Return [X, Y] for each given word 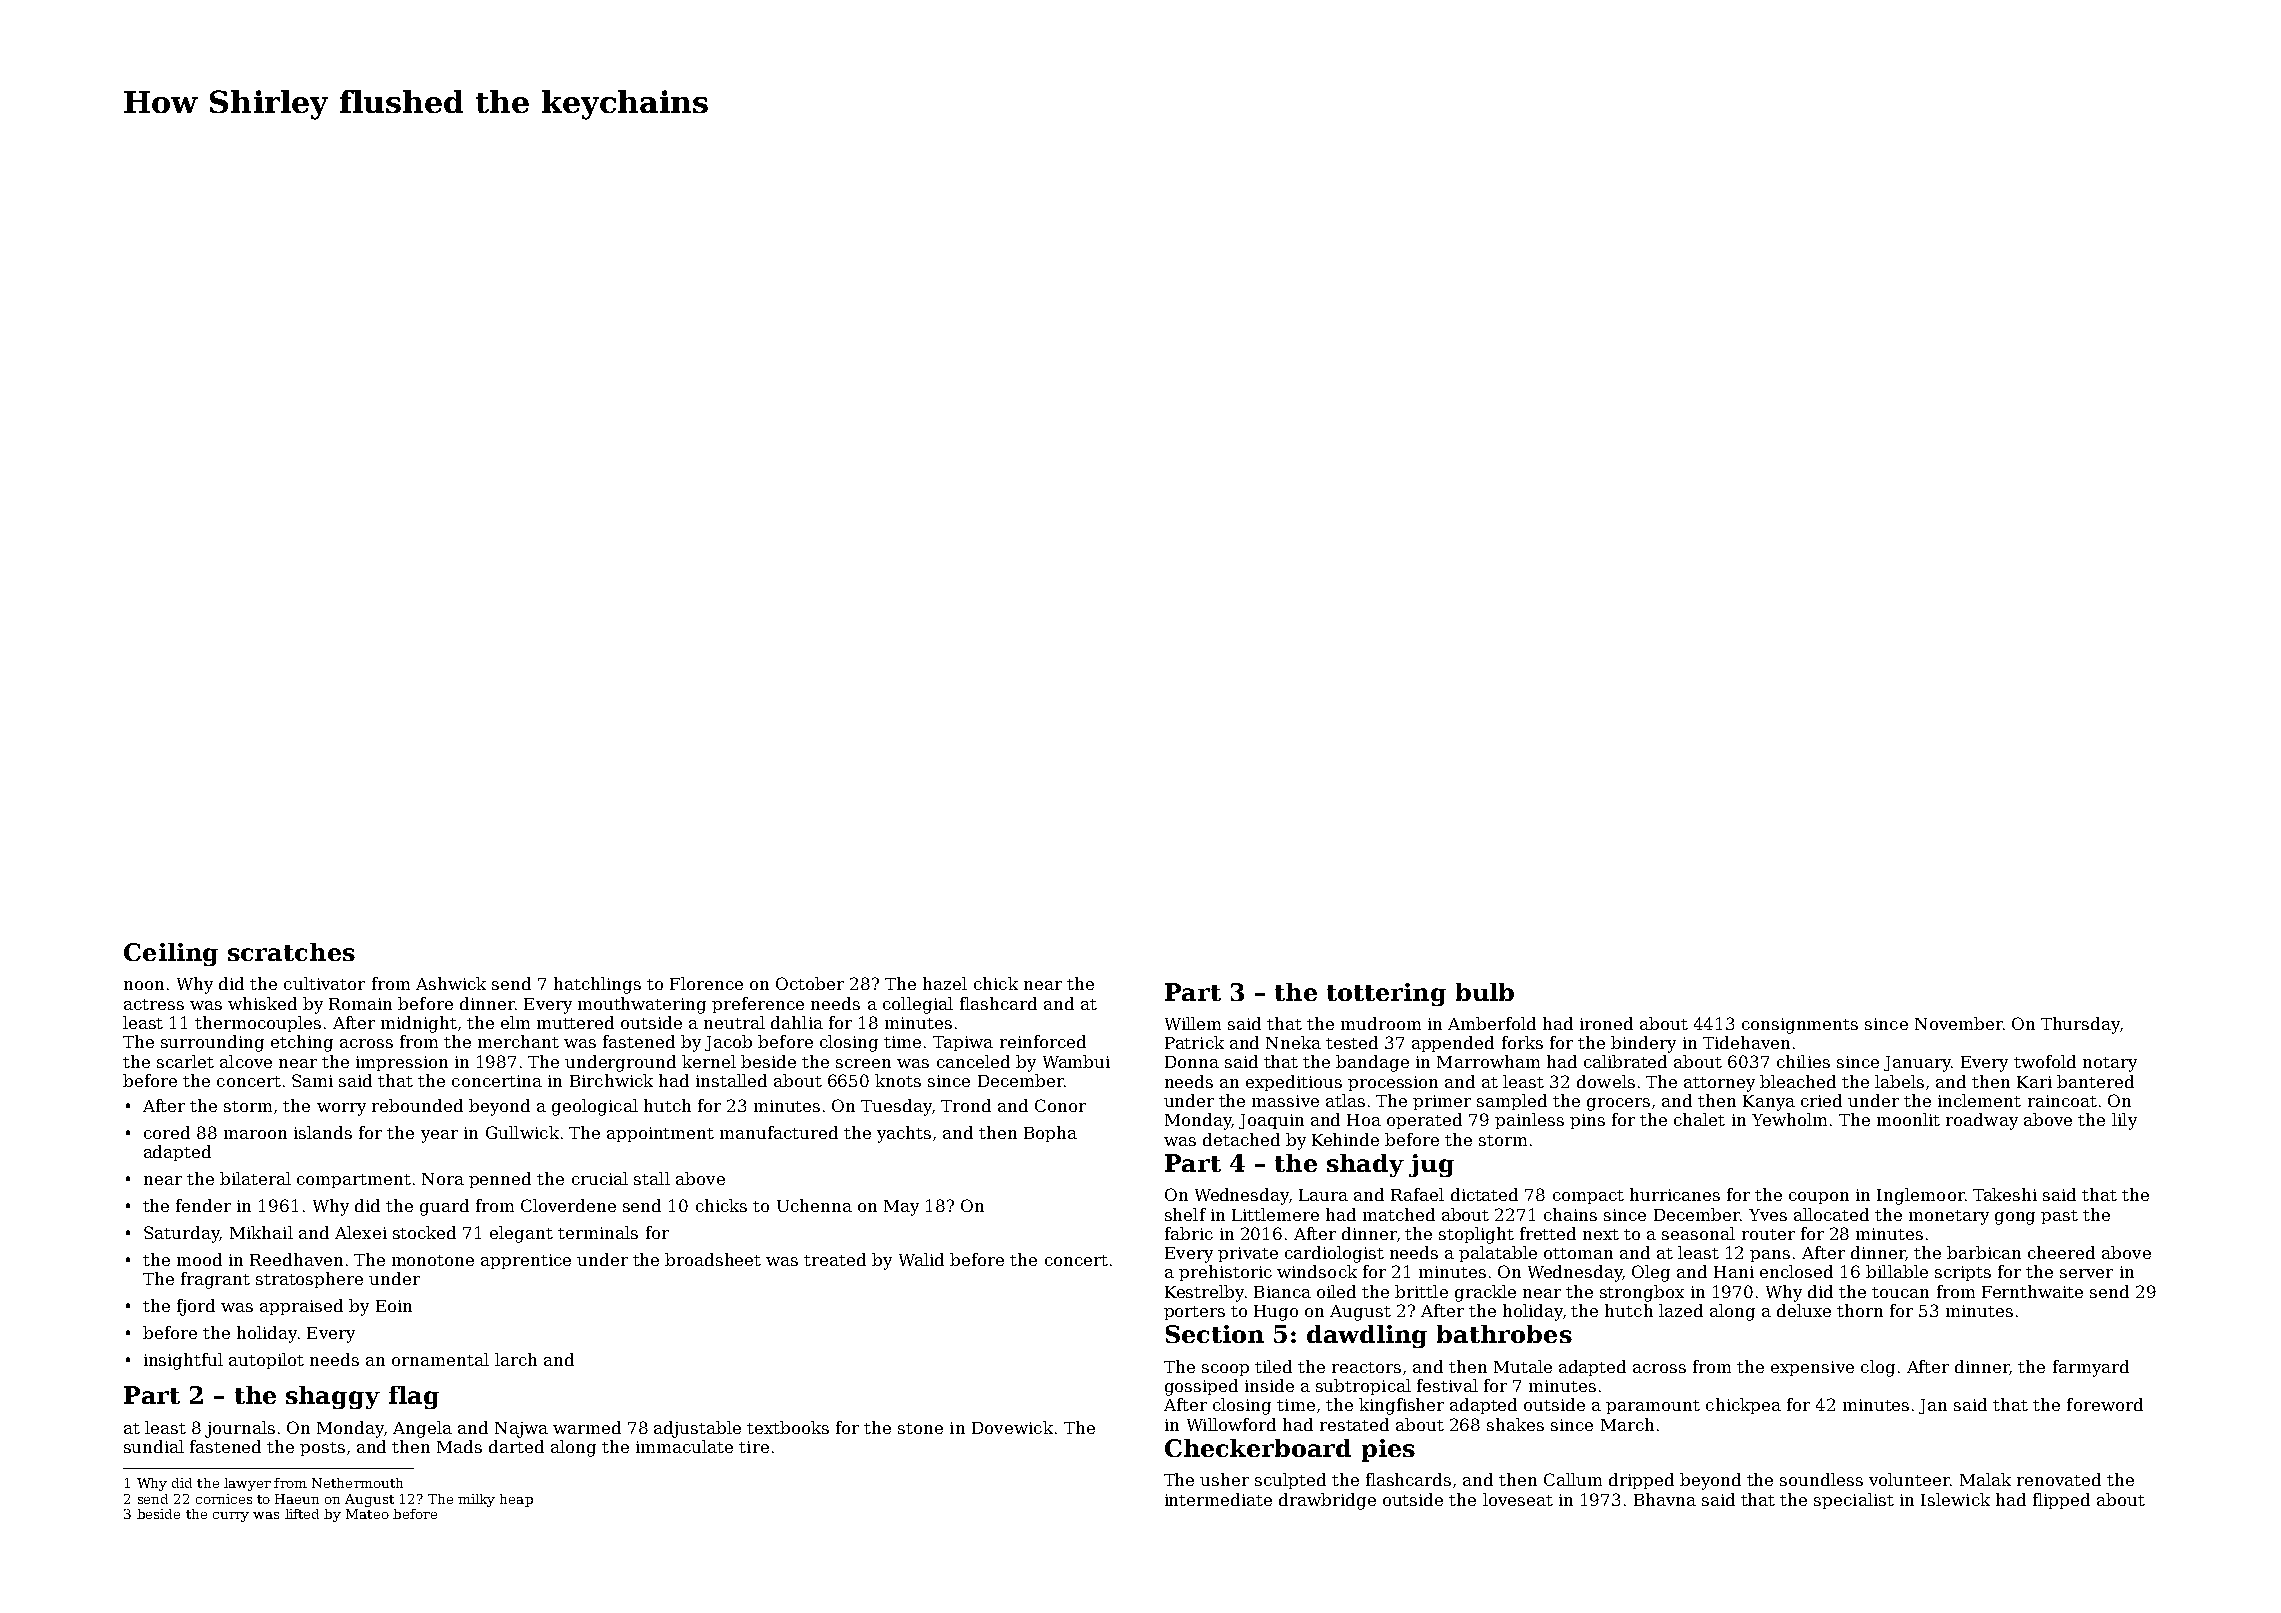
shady [1365, 1165]
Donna [1192, 1062]
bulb [1485, 992]
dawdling [1367, 1336]
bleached [1798, 1081]
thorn [1860, 1310]
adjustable [697, 1429]
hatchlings [597, 985]
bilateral [255, 1178]
